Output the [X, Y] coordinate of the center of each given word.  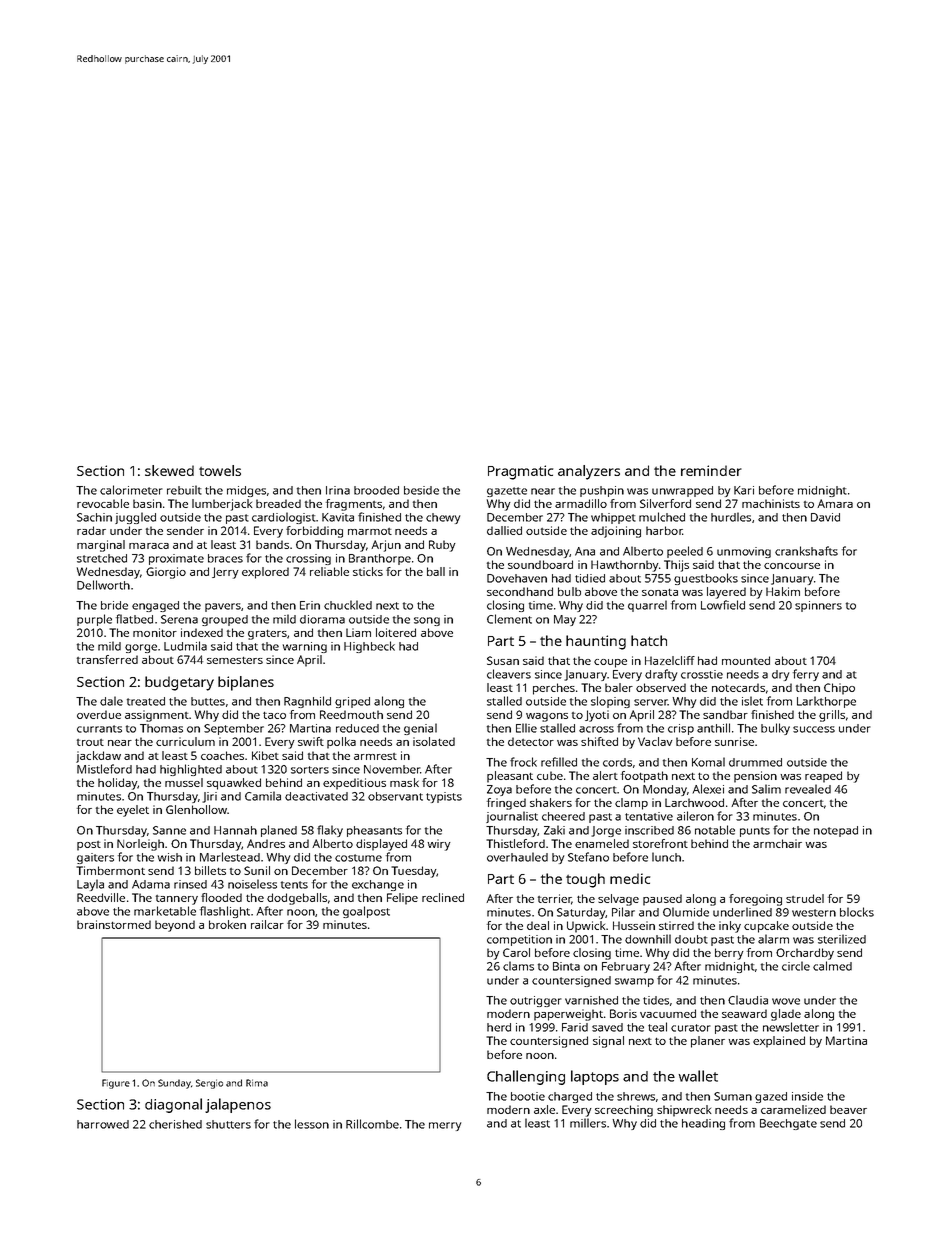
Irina [338, 490]
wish [170, 857]
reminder [711, 470]
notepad [836, 831]
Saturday [581, 913]
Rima [257, 1083]
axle [544, 1109]
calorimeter [131, 490]
